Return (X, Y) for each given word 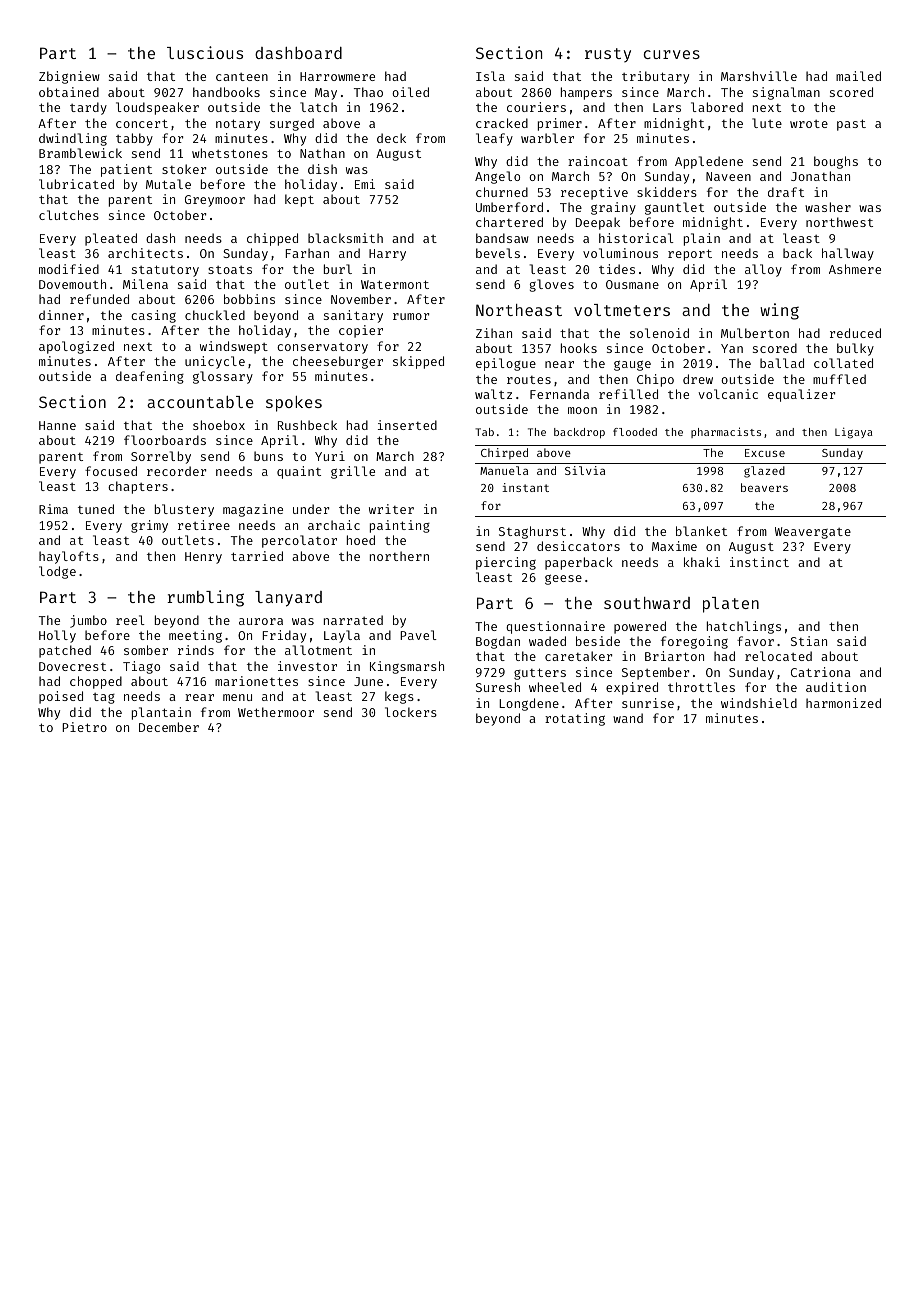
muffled (839, 379)
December (169, 727)
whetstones (230, 153)
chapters (138, 487)
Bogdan (498, 642)
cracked (502, 123)
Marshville (759, 76)
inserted (407, 425)
